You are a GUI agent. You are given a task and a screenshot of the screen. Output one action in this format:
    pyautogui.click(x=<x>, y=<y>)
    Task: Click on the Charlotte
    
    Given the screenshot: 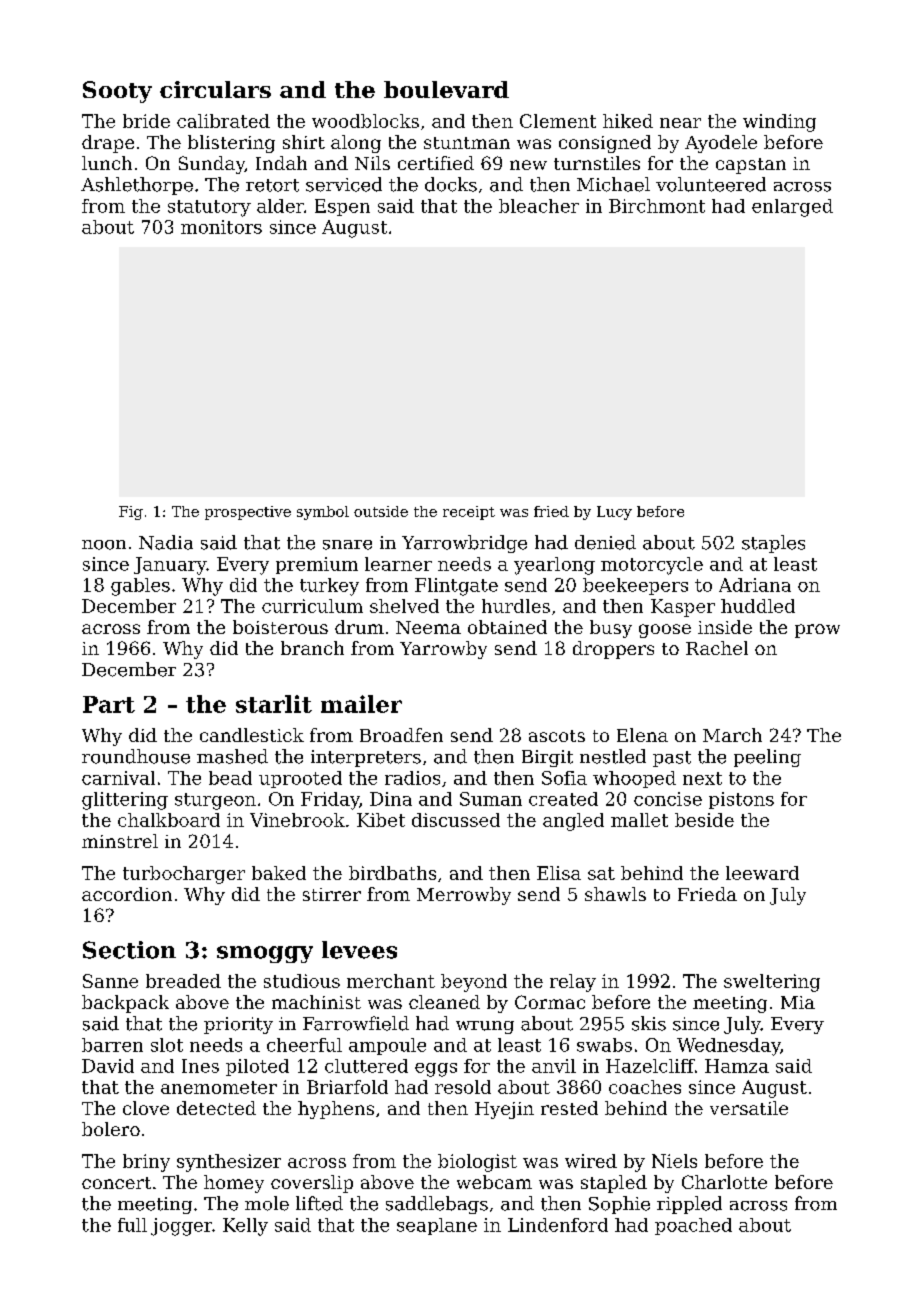 What is the action you would take?
    pyautogui.click(x=724, y=1182)
